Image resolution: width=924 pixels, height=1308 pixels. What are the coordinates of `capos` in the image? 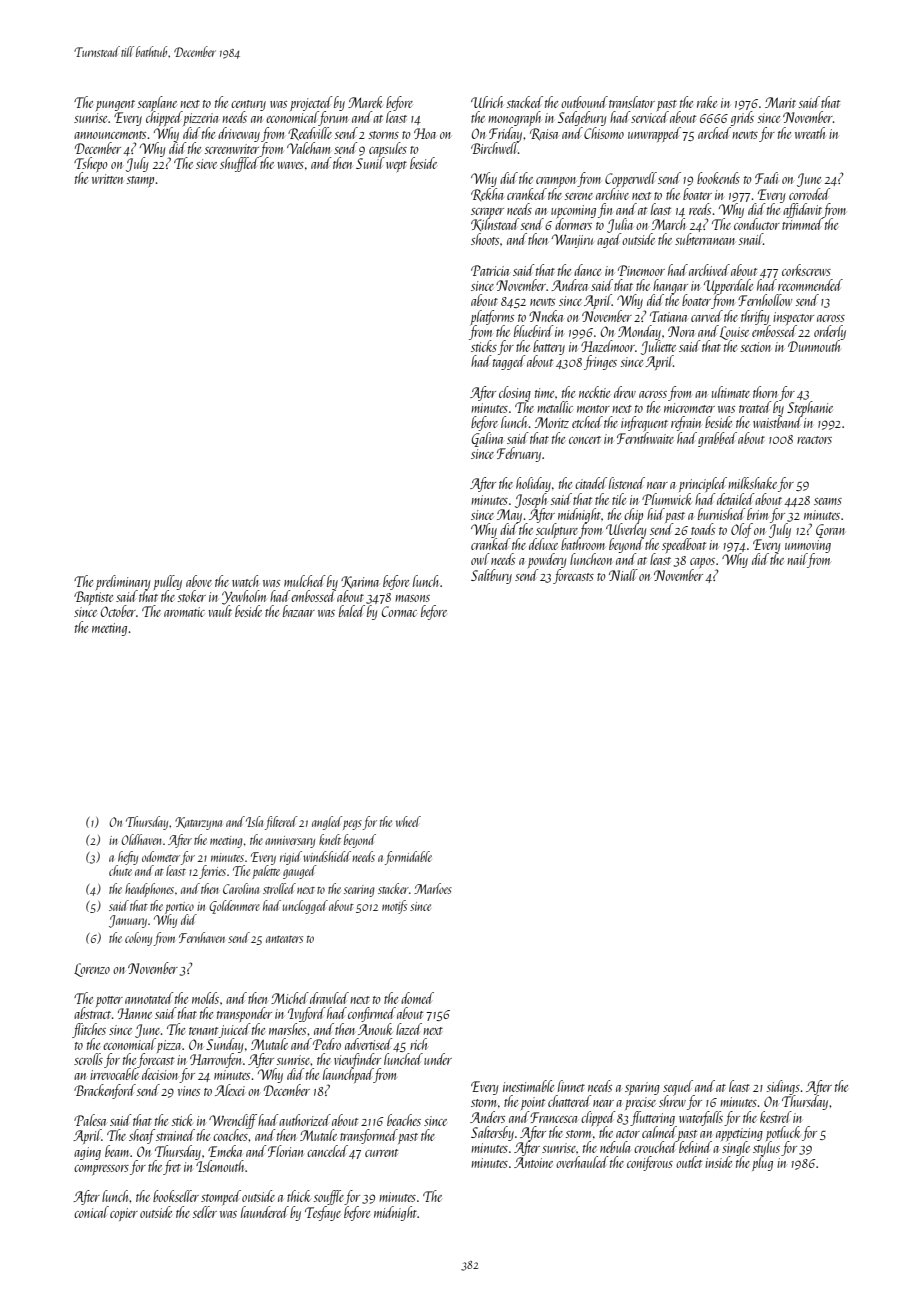 It's located at (702, 563).
